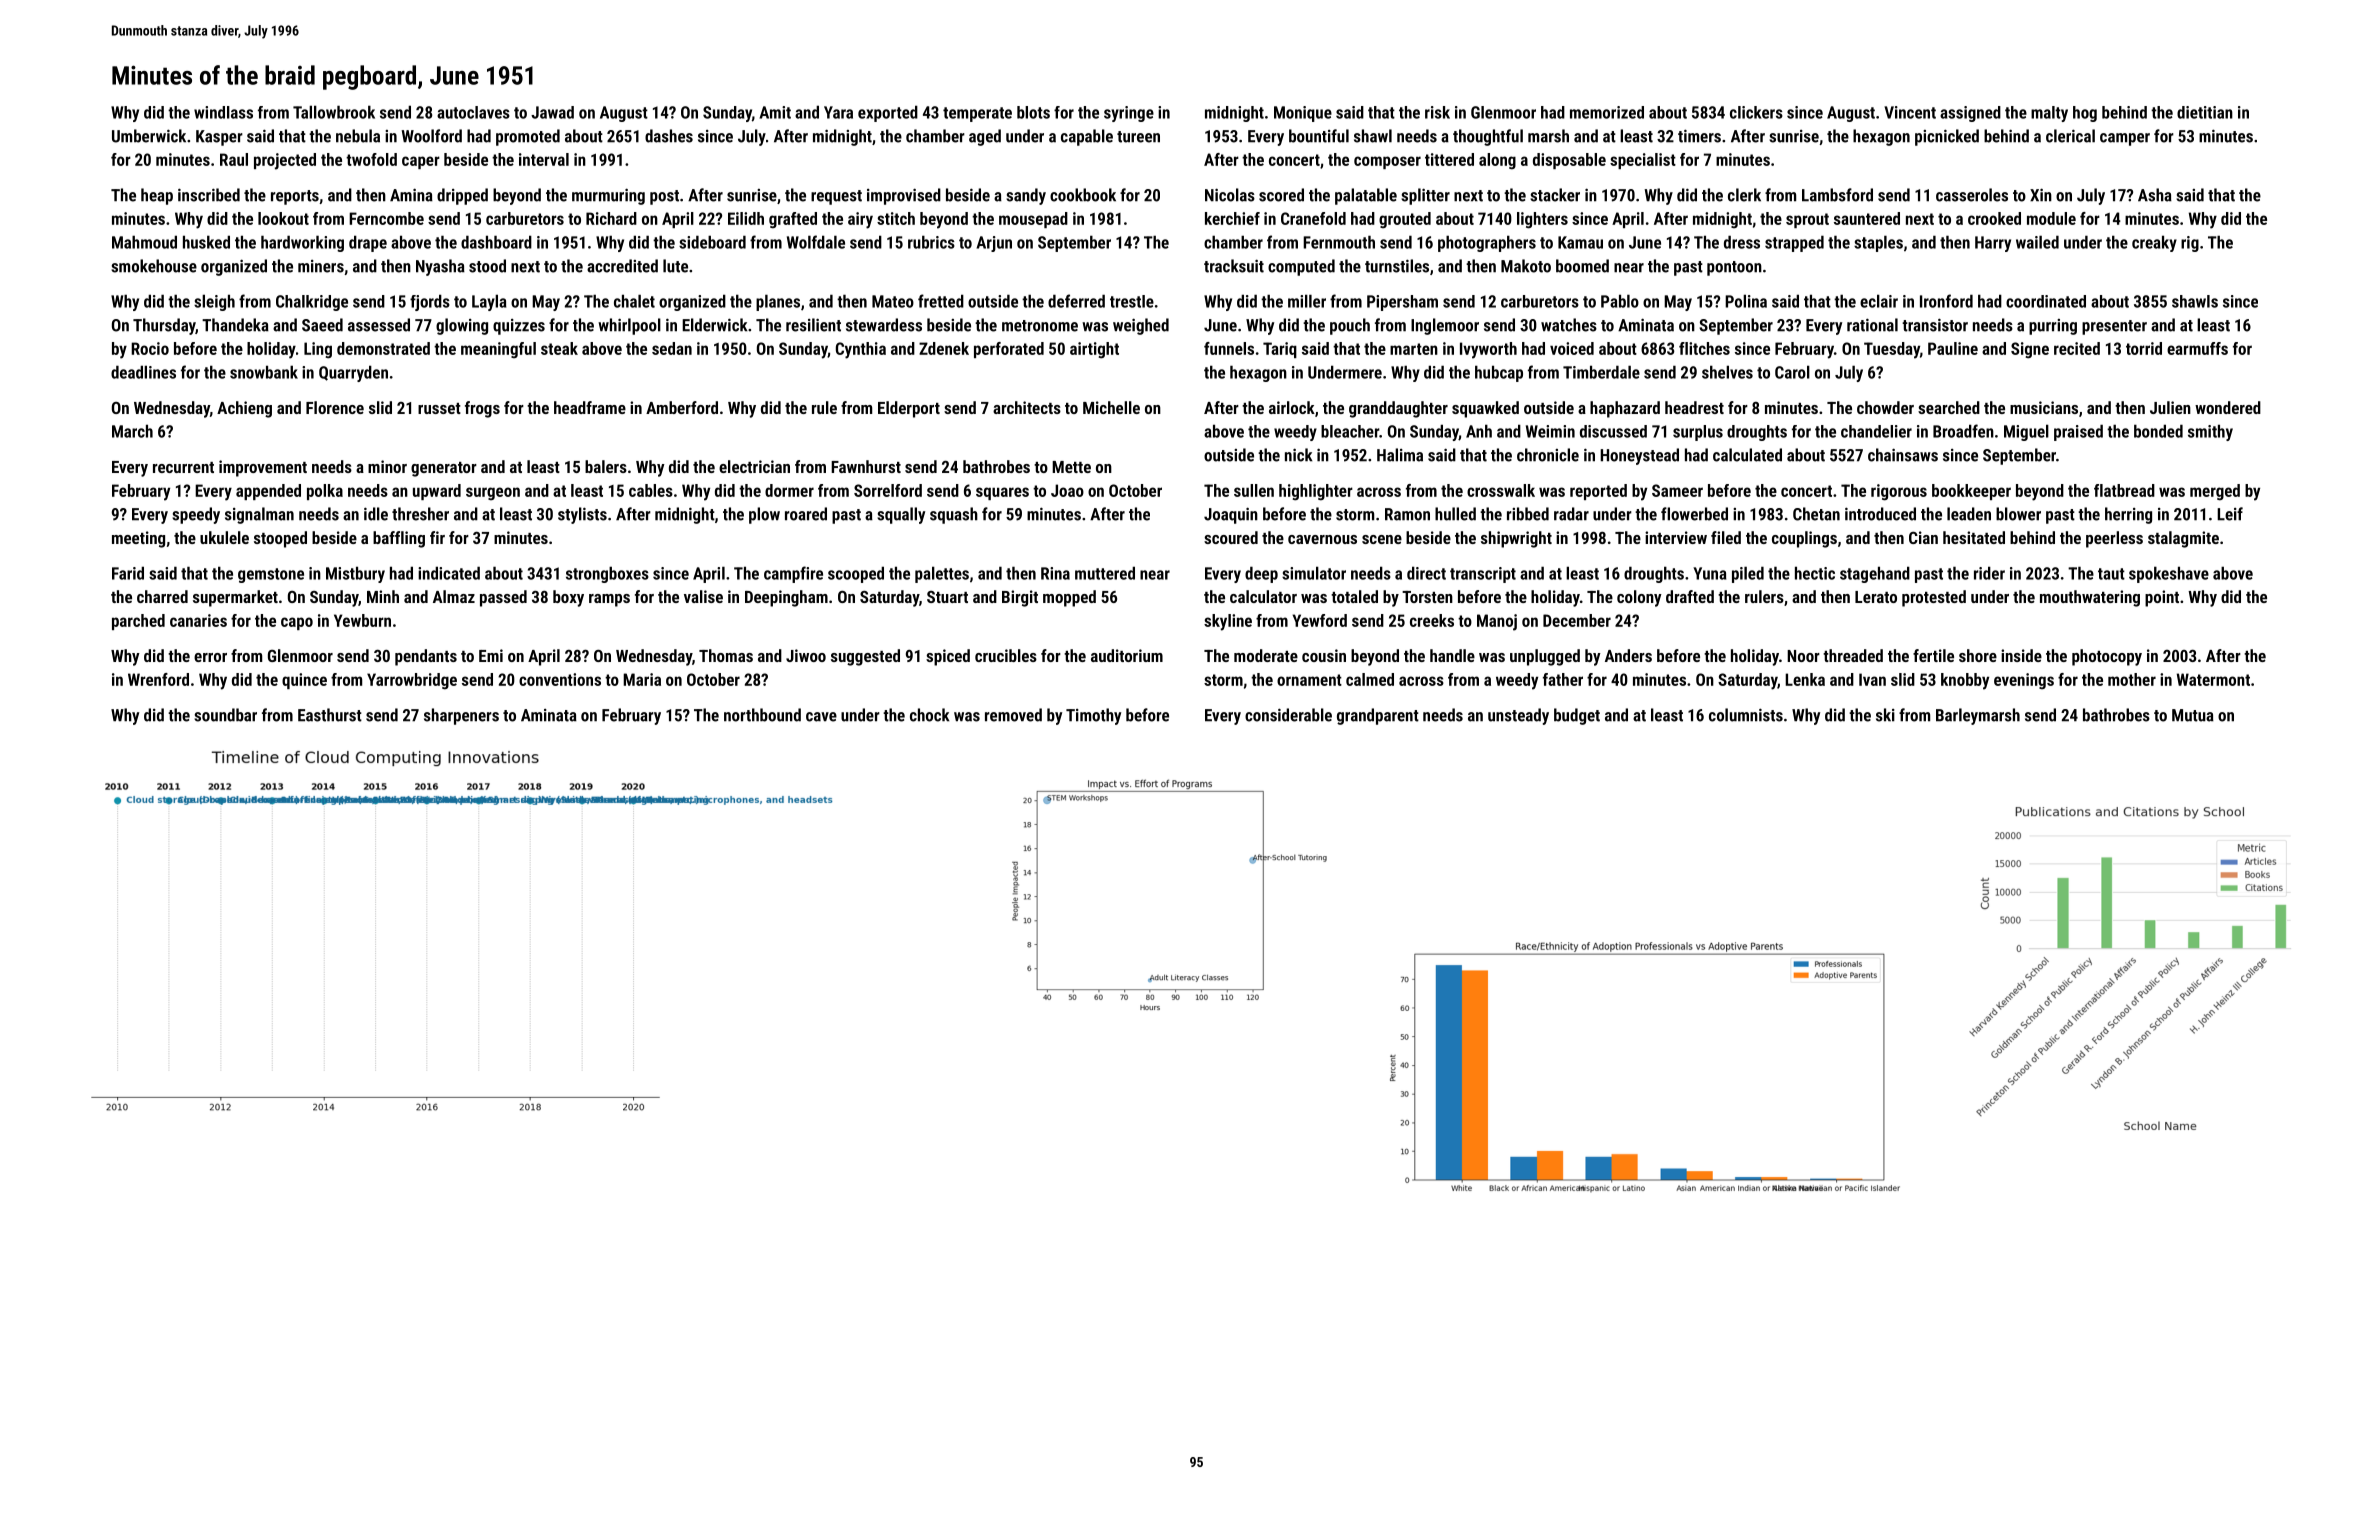 This screenshot has width=2379, height=1539. What do you see at coordinates (150, 348) in the screenshot?
I see `Rocio` at bounding box center [150, 348].
